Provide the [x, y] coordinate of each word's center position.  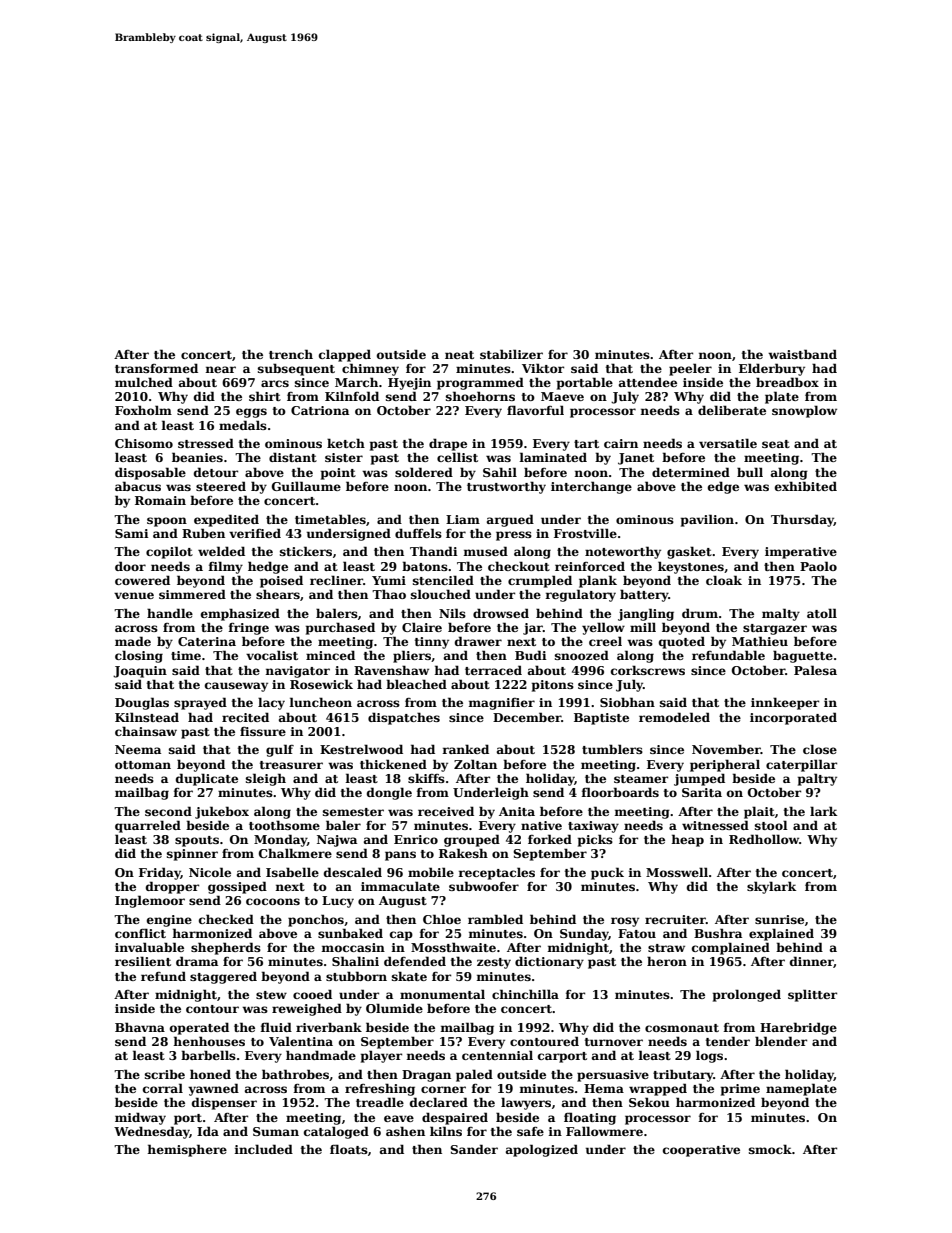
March [356, 382]
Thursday [802, 520]
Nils [452, 613]
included [263, 1149]
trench [291, 354]
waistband [802, 354]
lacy [271, 703]
